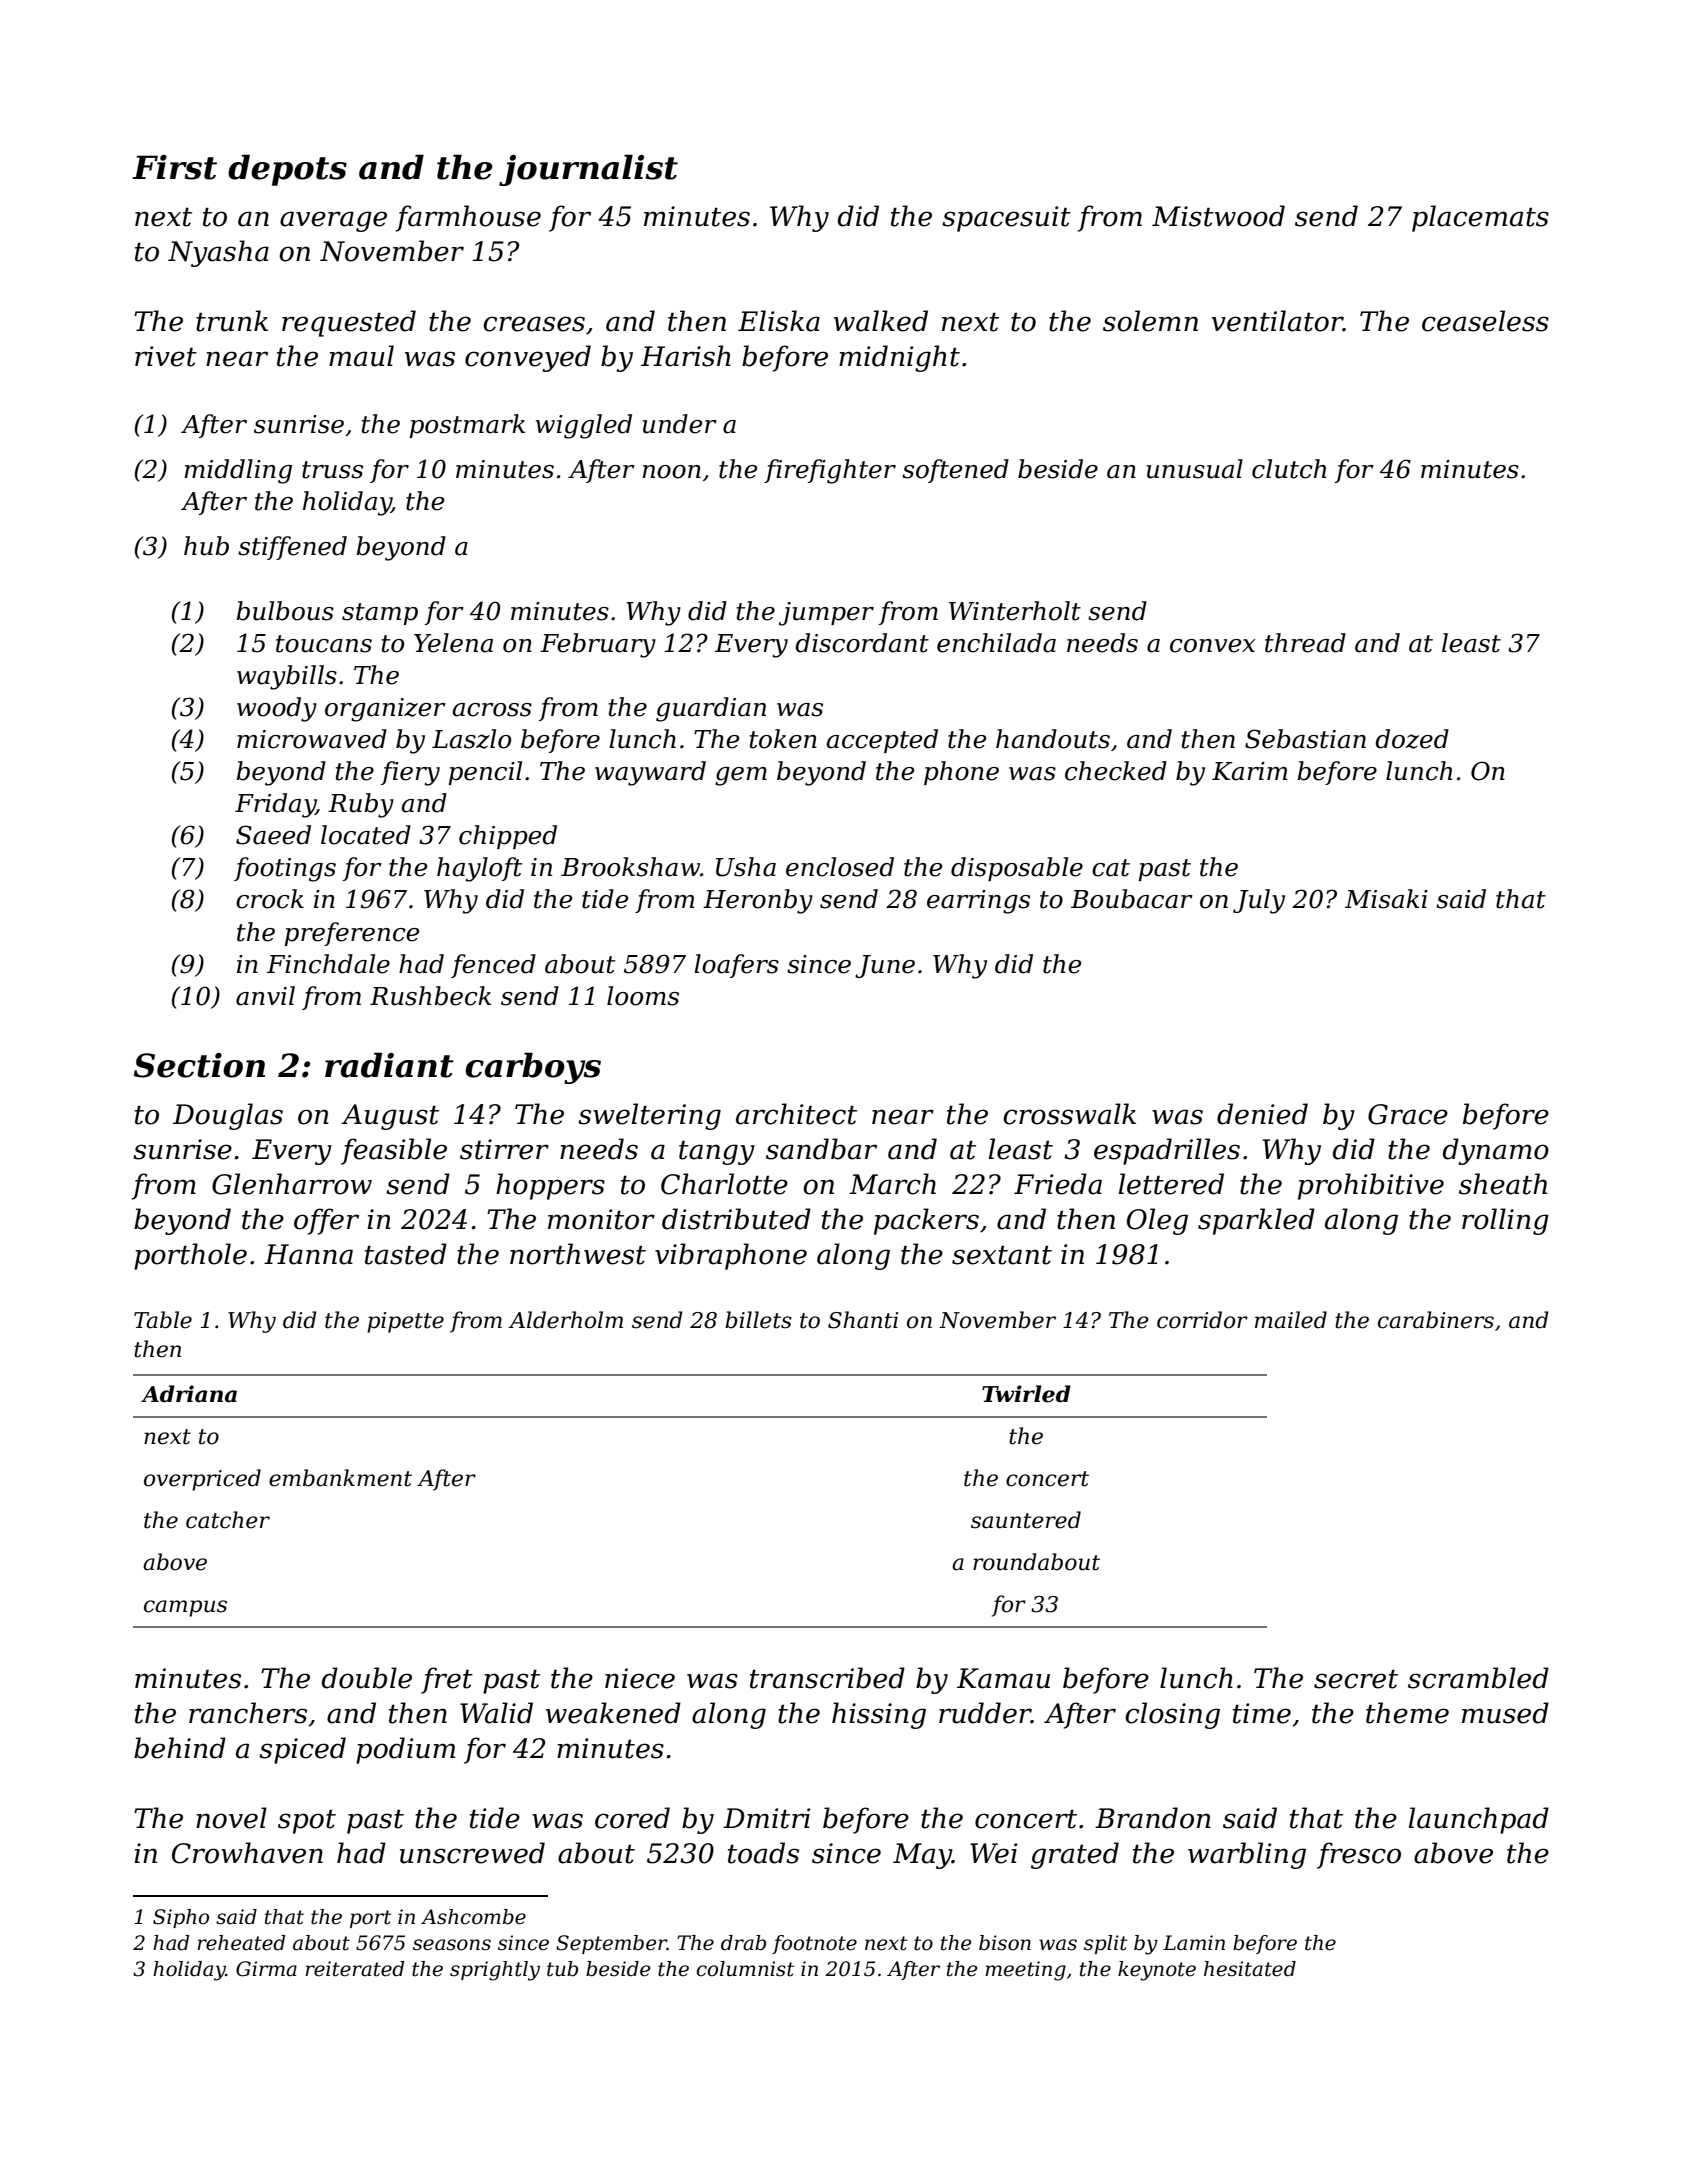  I want to click on denied, so click(1262, 1114).
